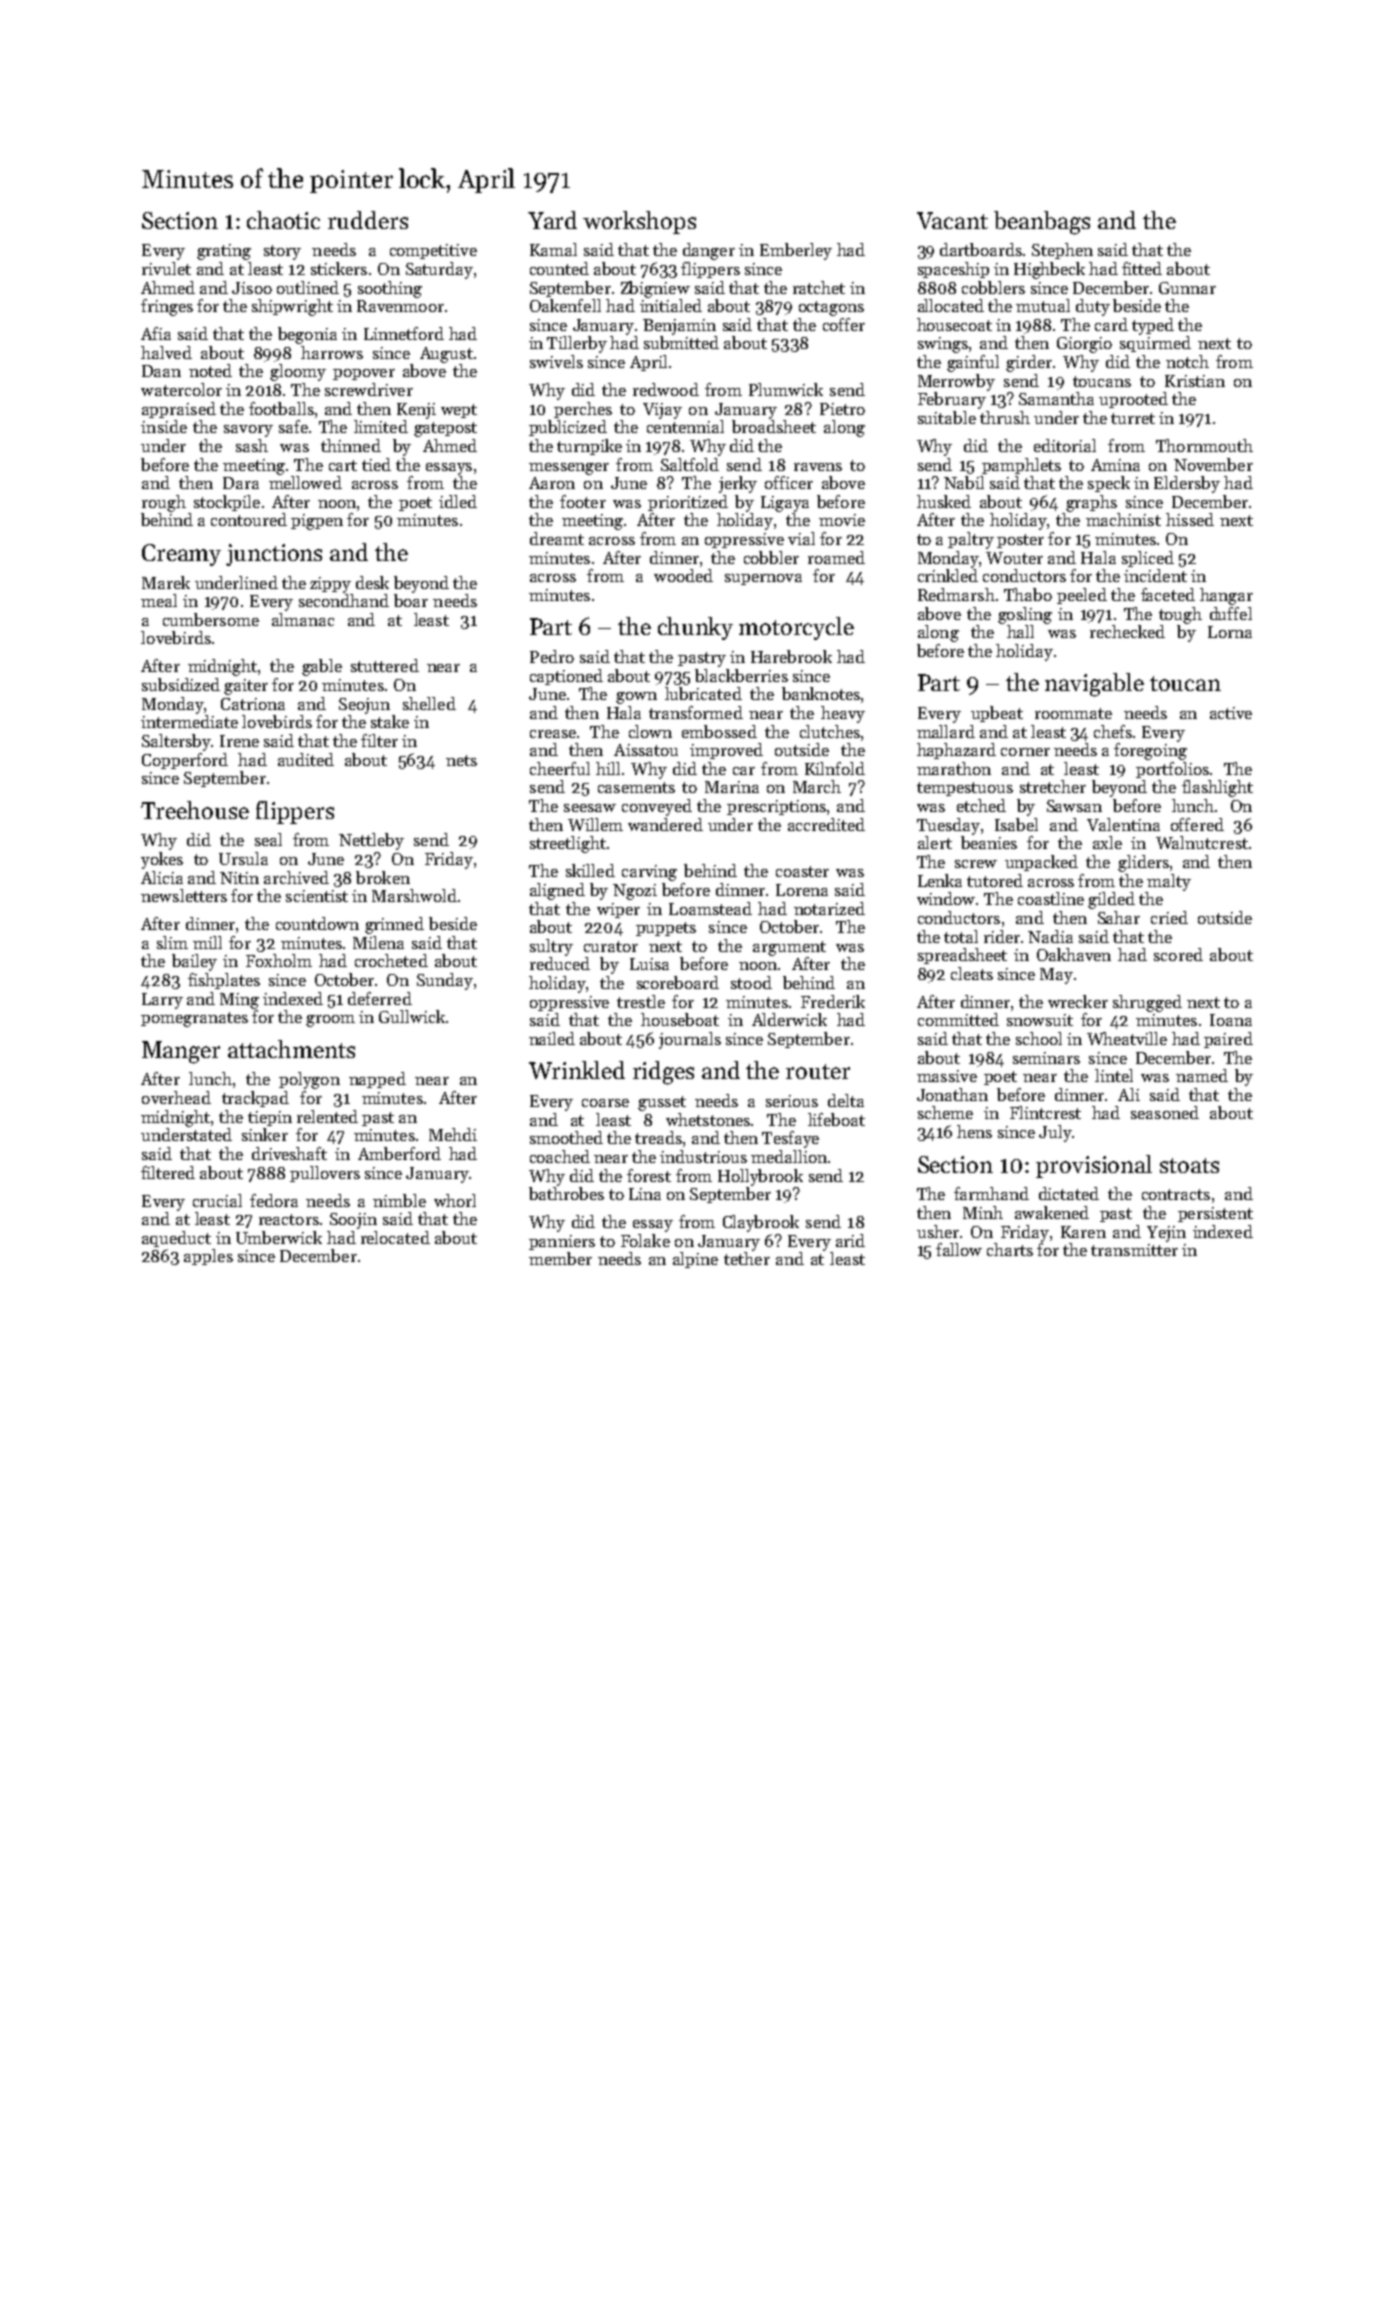  I want to click on beanbags, so click(1042, 223).
